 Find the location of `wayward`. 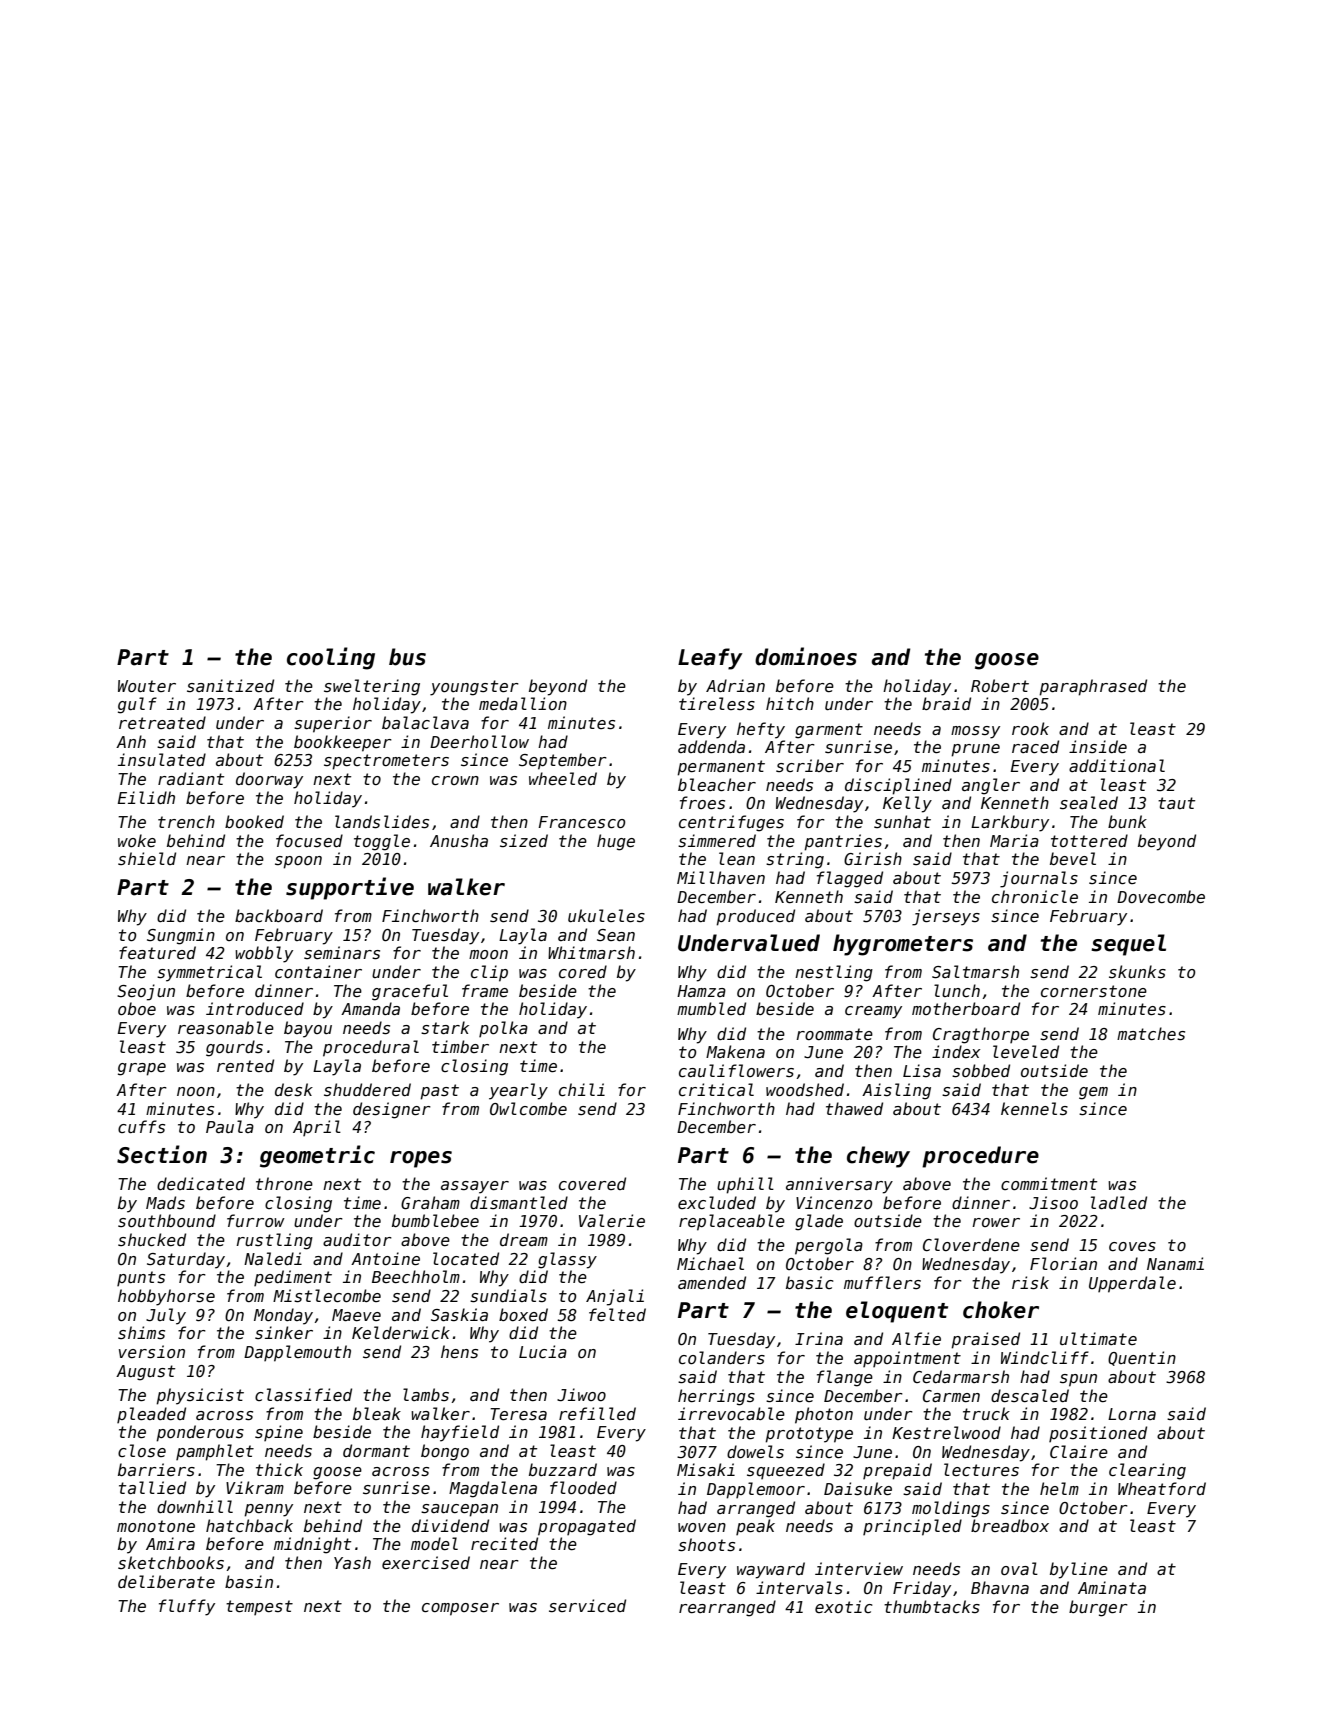

wayward is located at coordinates (771, 1570).
